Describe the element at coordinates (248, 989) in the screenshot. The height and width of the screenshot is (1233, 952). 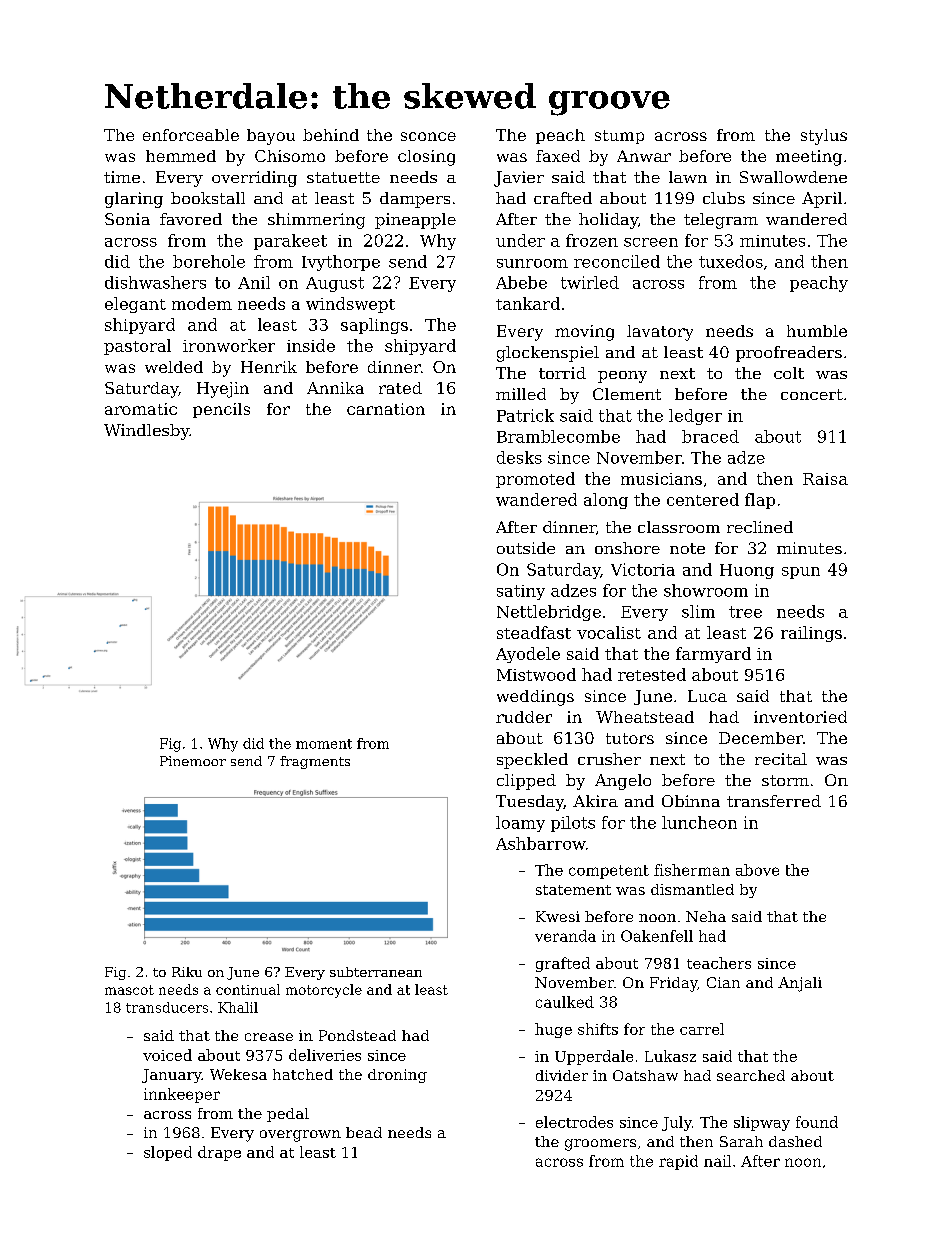
I see `continual` at that location.
